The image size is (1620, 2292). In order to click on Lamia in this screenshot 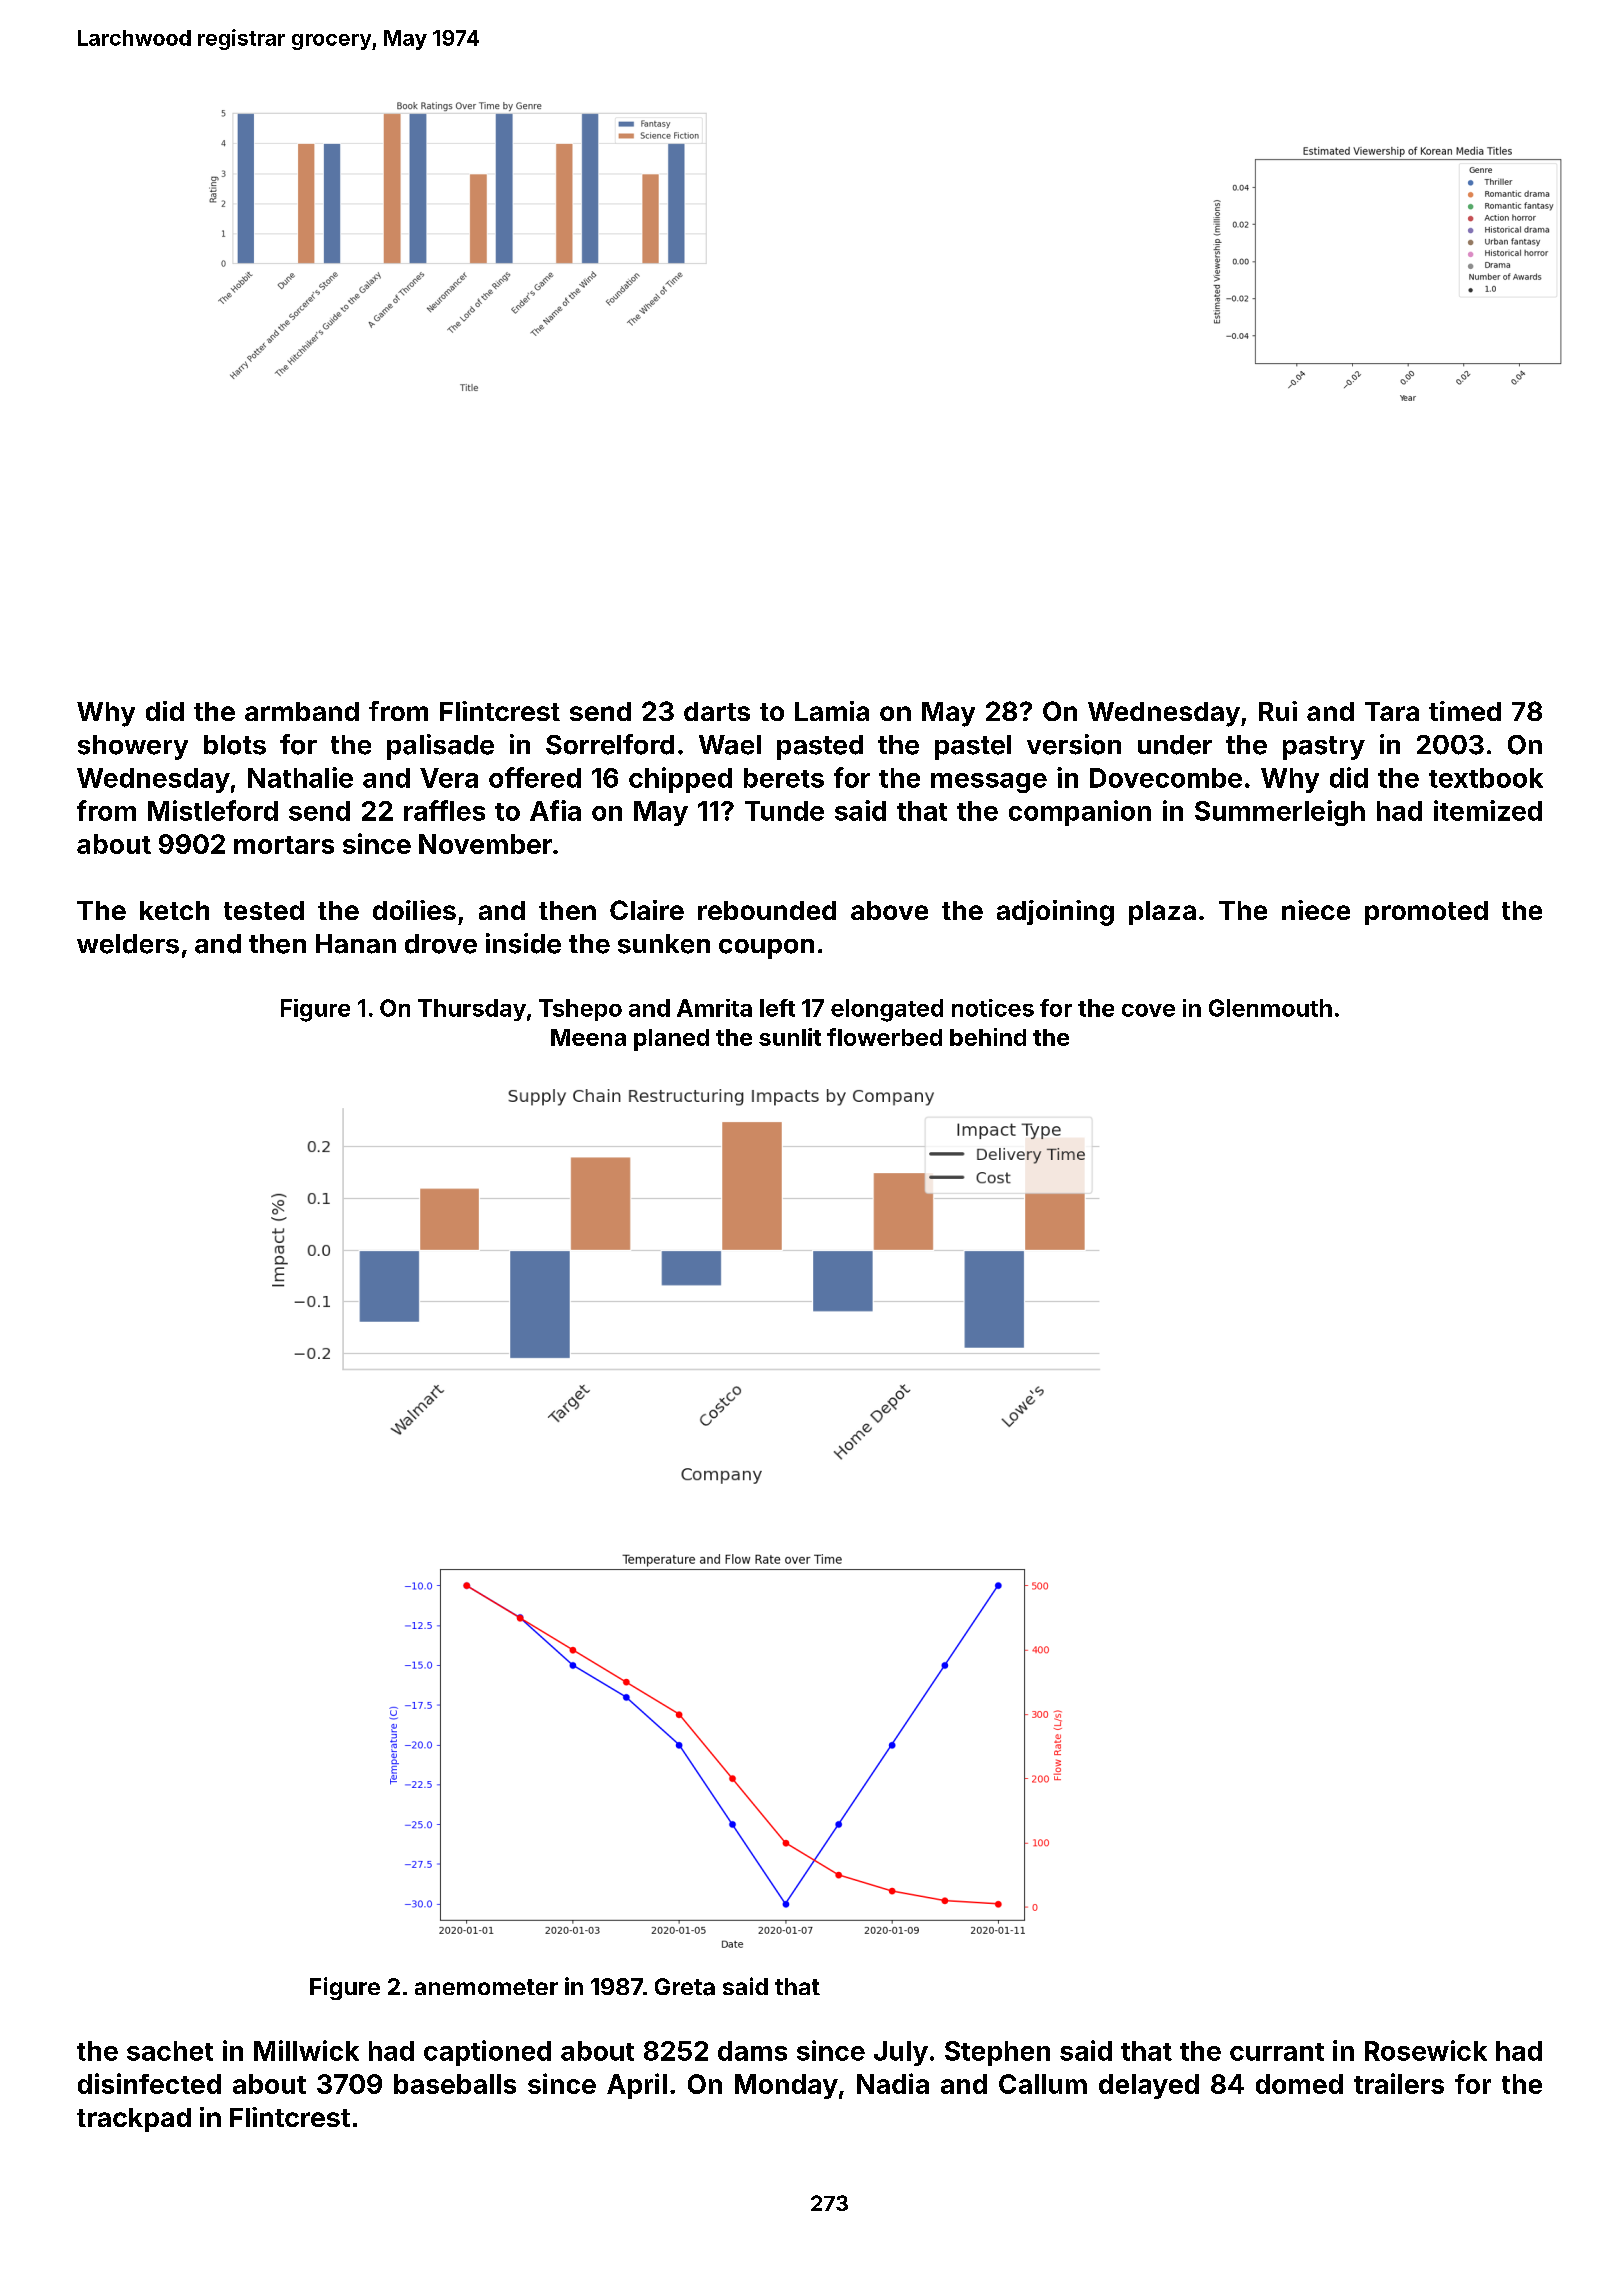, I will do `click(832, 711)`.
